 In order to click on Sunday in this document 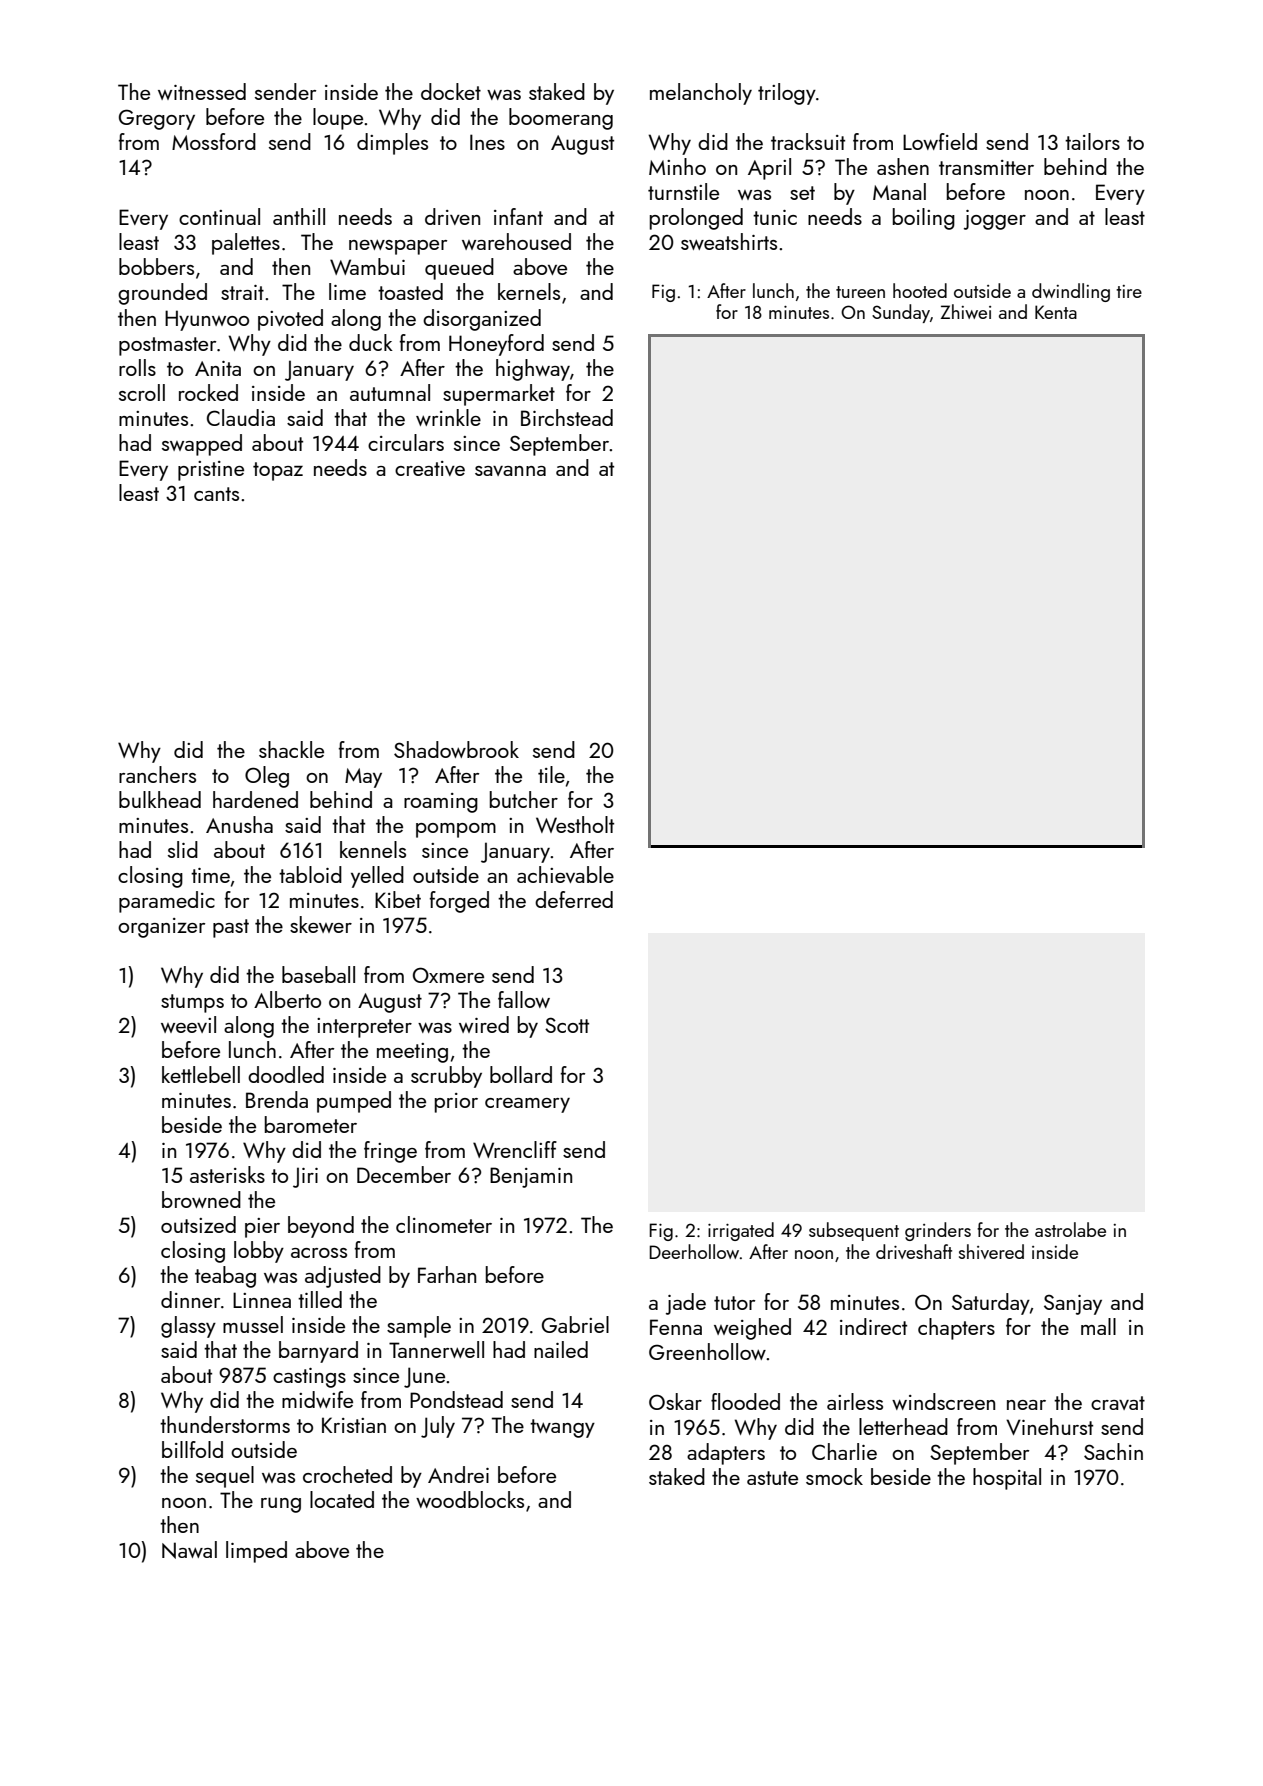, I will do `click(901, 313)`.
